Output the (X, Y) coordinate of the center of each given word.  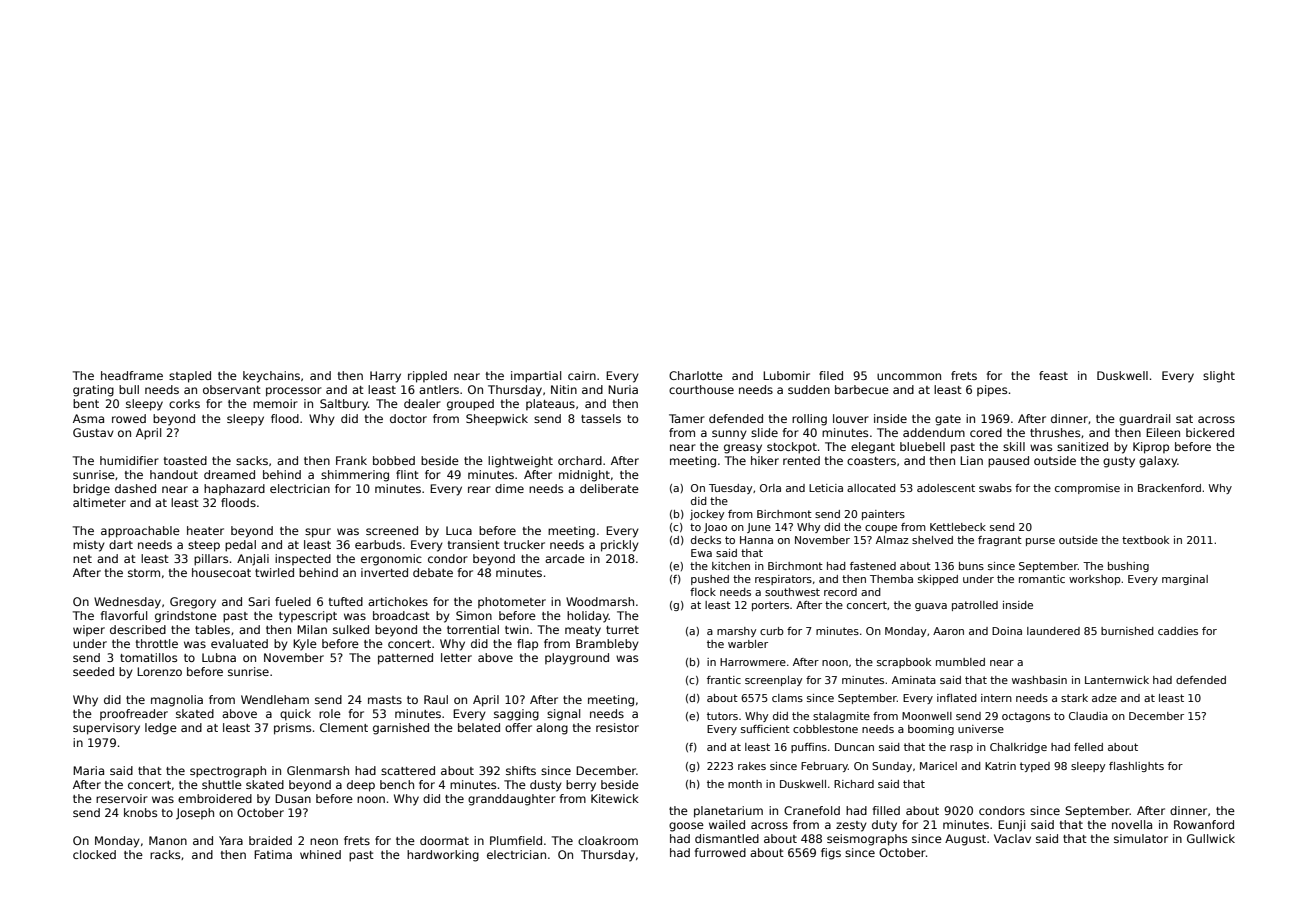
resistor (617, 727)
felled (1088, 747)
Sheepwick (497, 420)
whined (320, 854)
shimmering (355, 476)
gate (948, 420)
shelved (932, 540)
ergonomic (391, 560)
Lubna (219, 657)
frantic (724, 680)
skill (1014, 446)
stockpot (792, 448)
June (759, 528)
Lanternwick (1117, 680)
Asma (88, 418)
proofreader (134, 714)
